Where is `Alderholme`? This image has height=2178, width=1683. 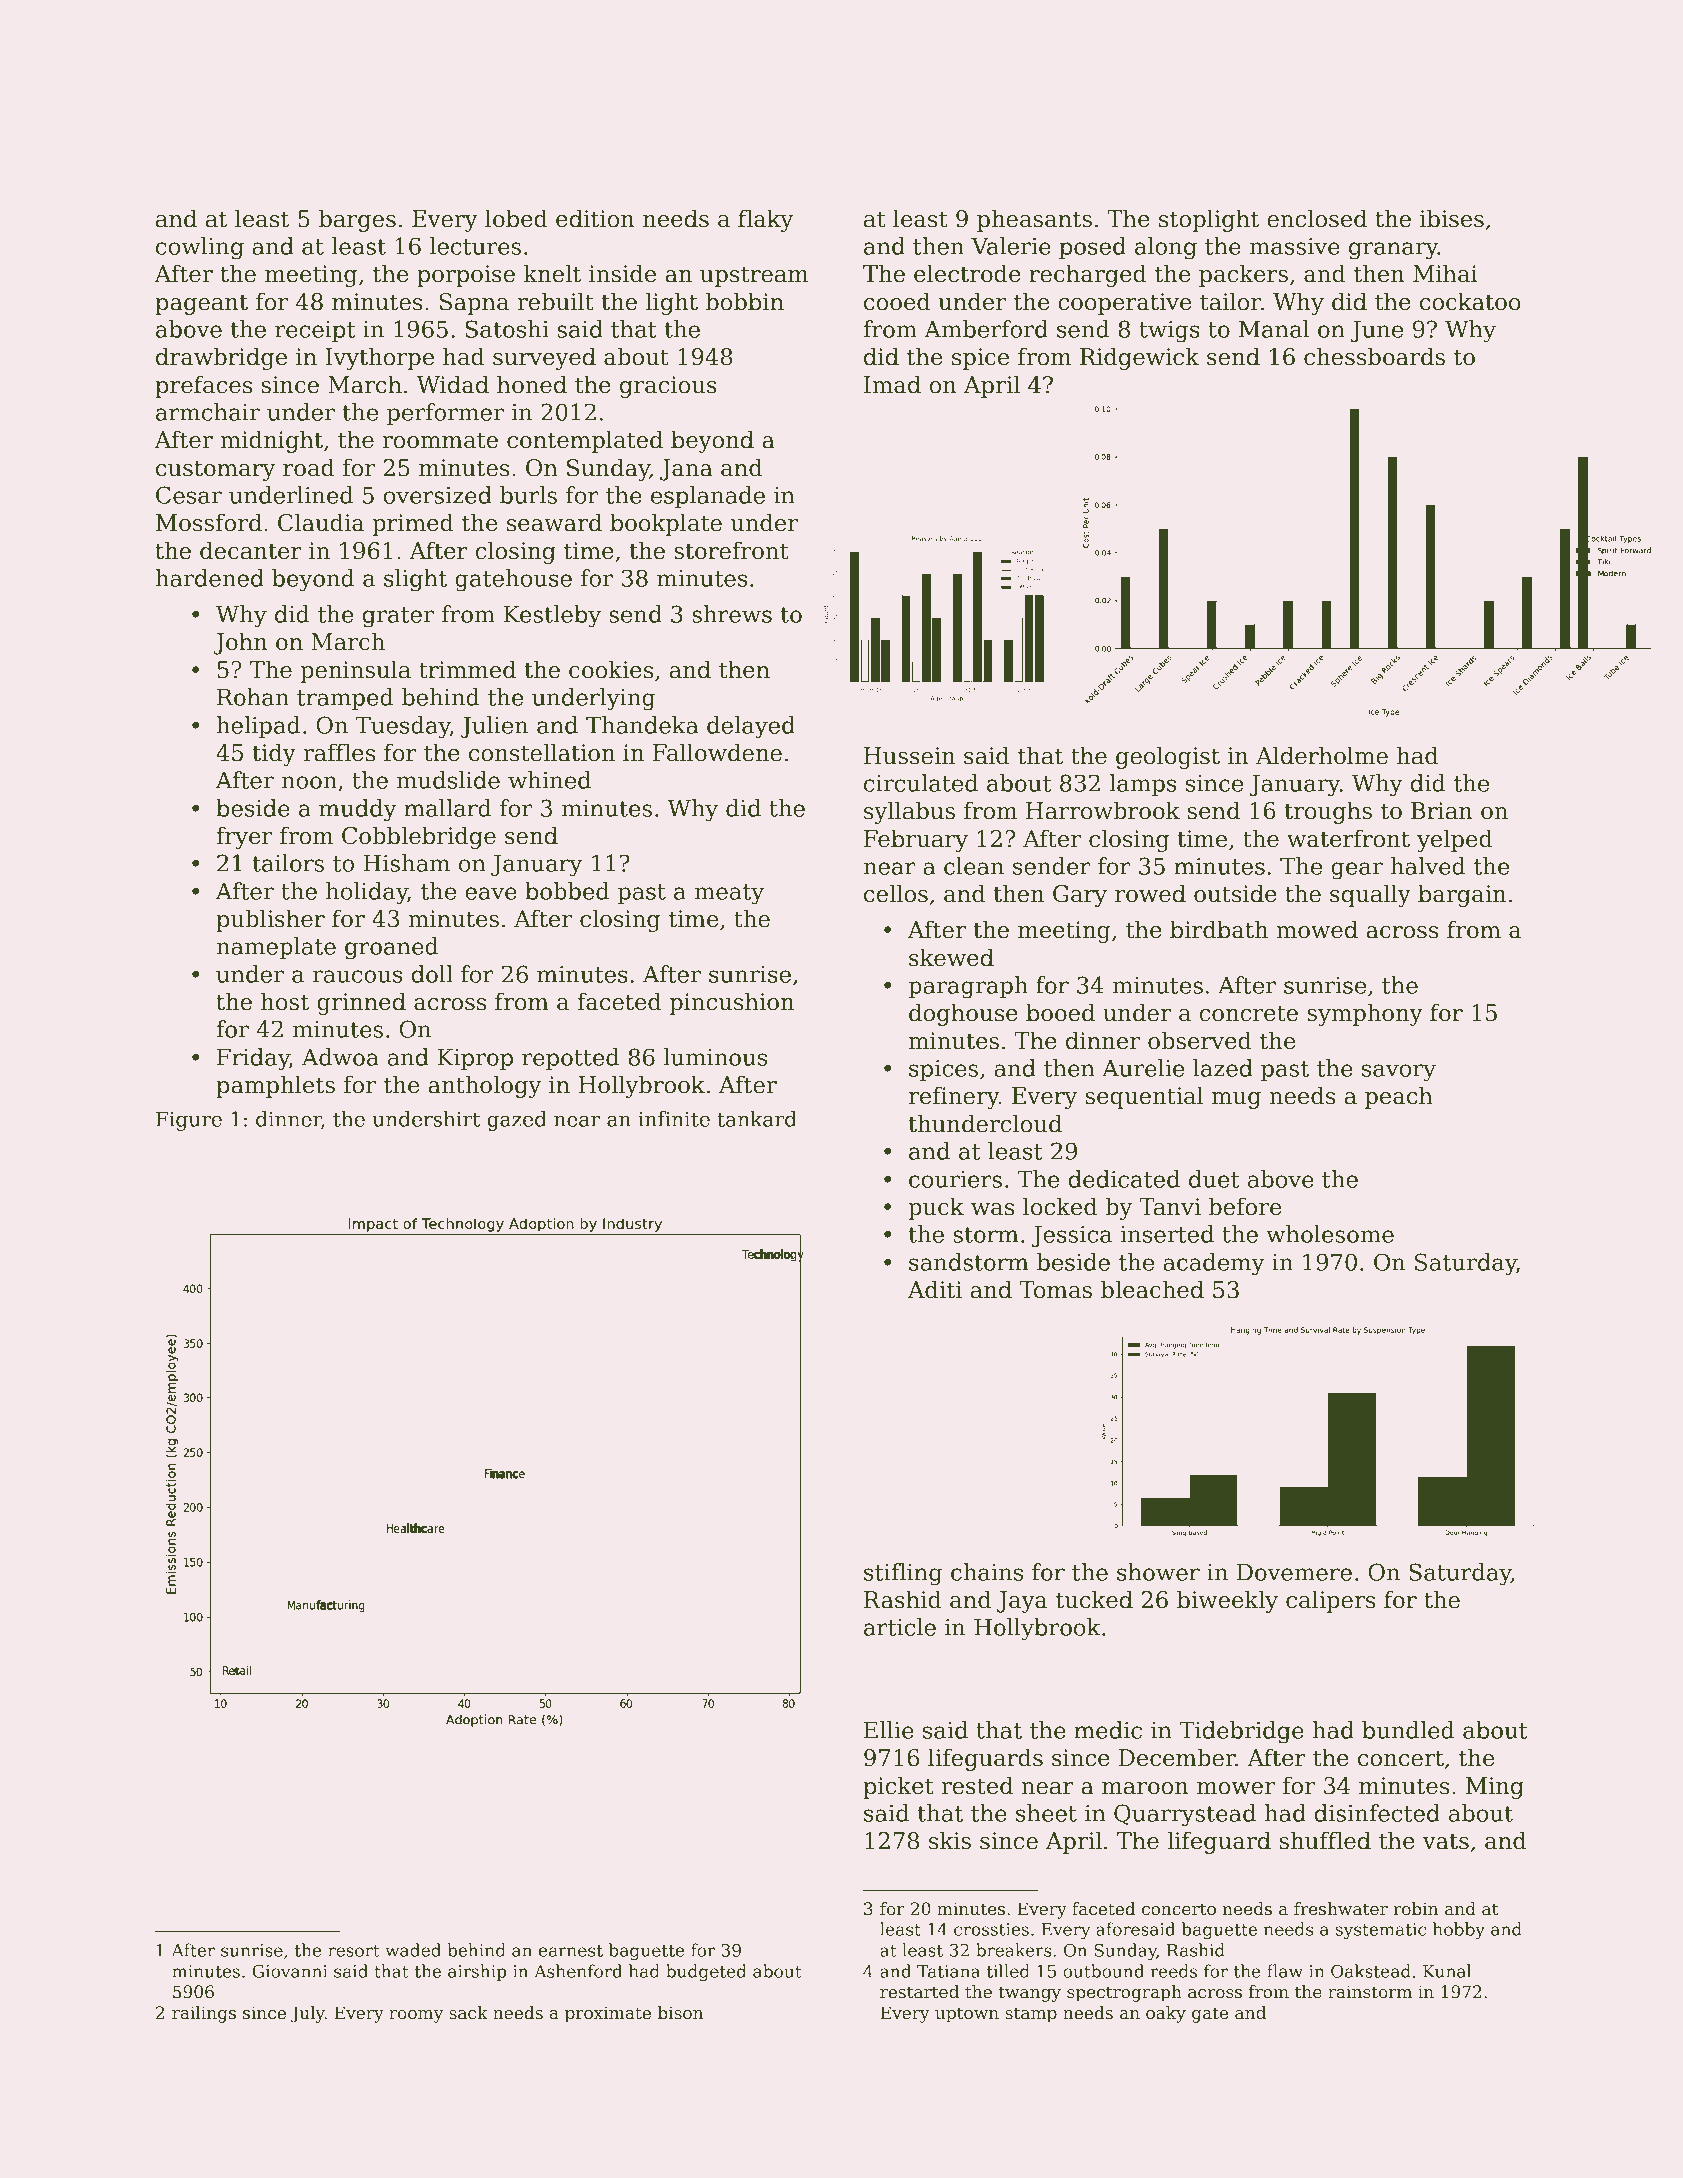
Alderholme is located at coordinates (1322, 755).
